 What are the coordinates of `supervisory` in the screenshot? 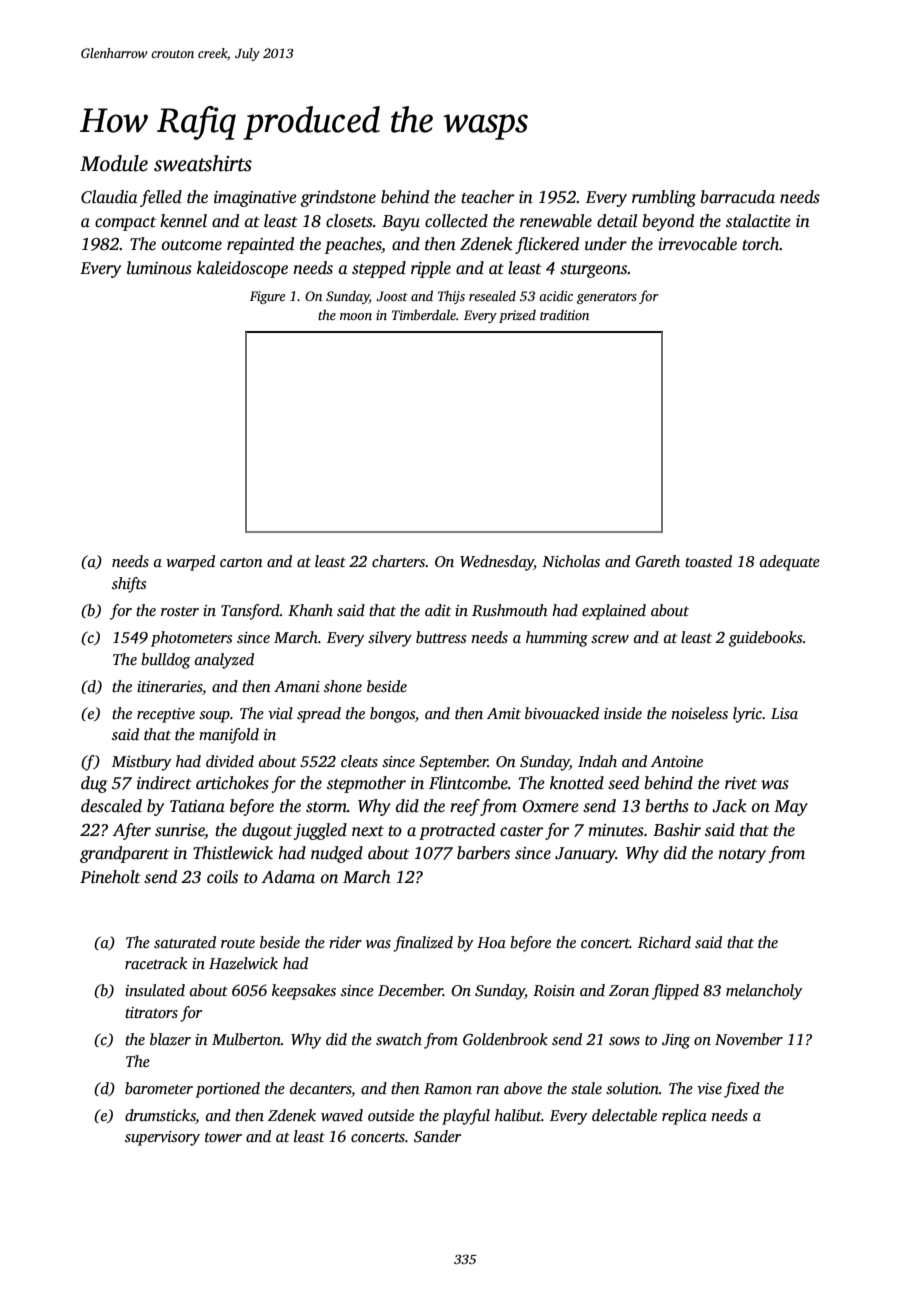 It's located at (162, 1138).
